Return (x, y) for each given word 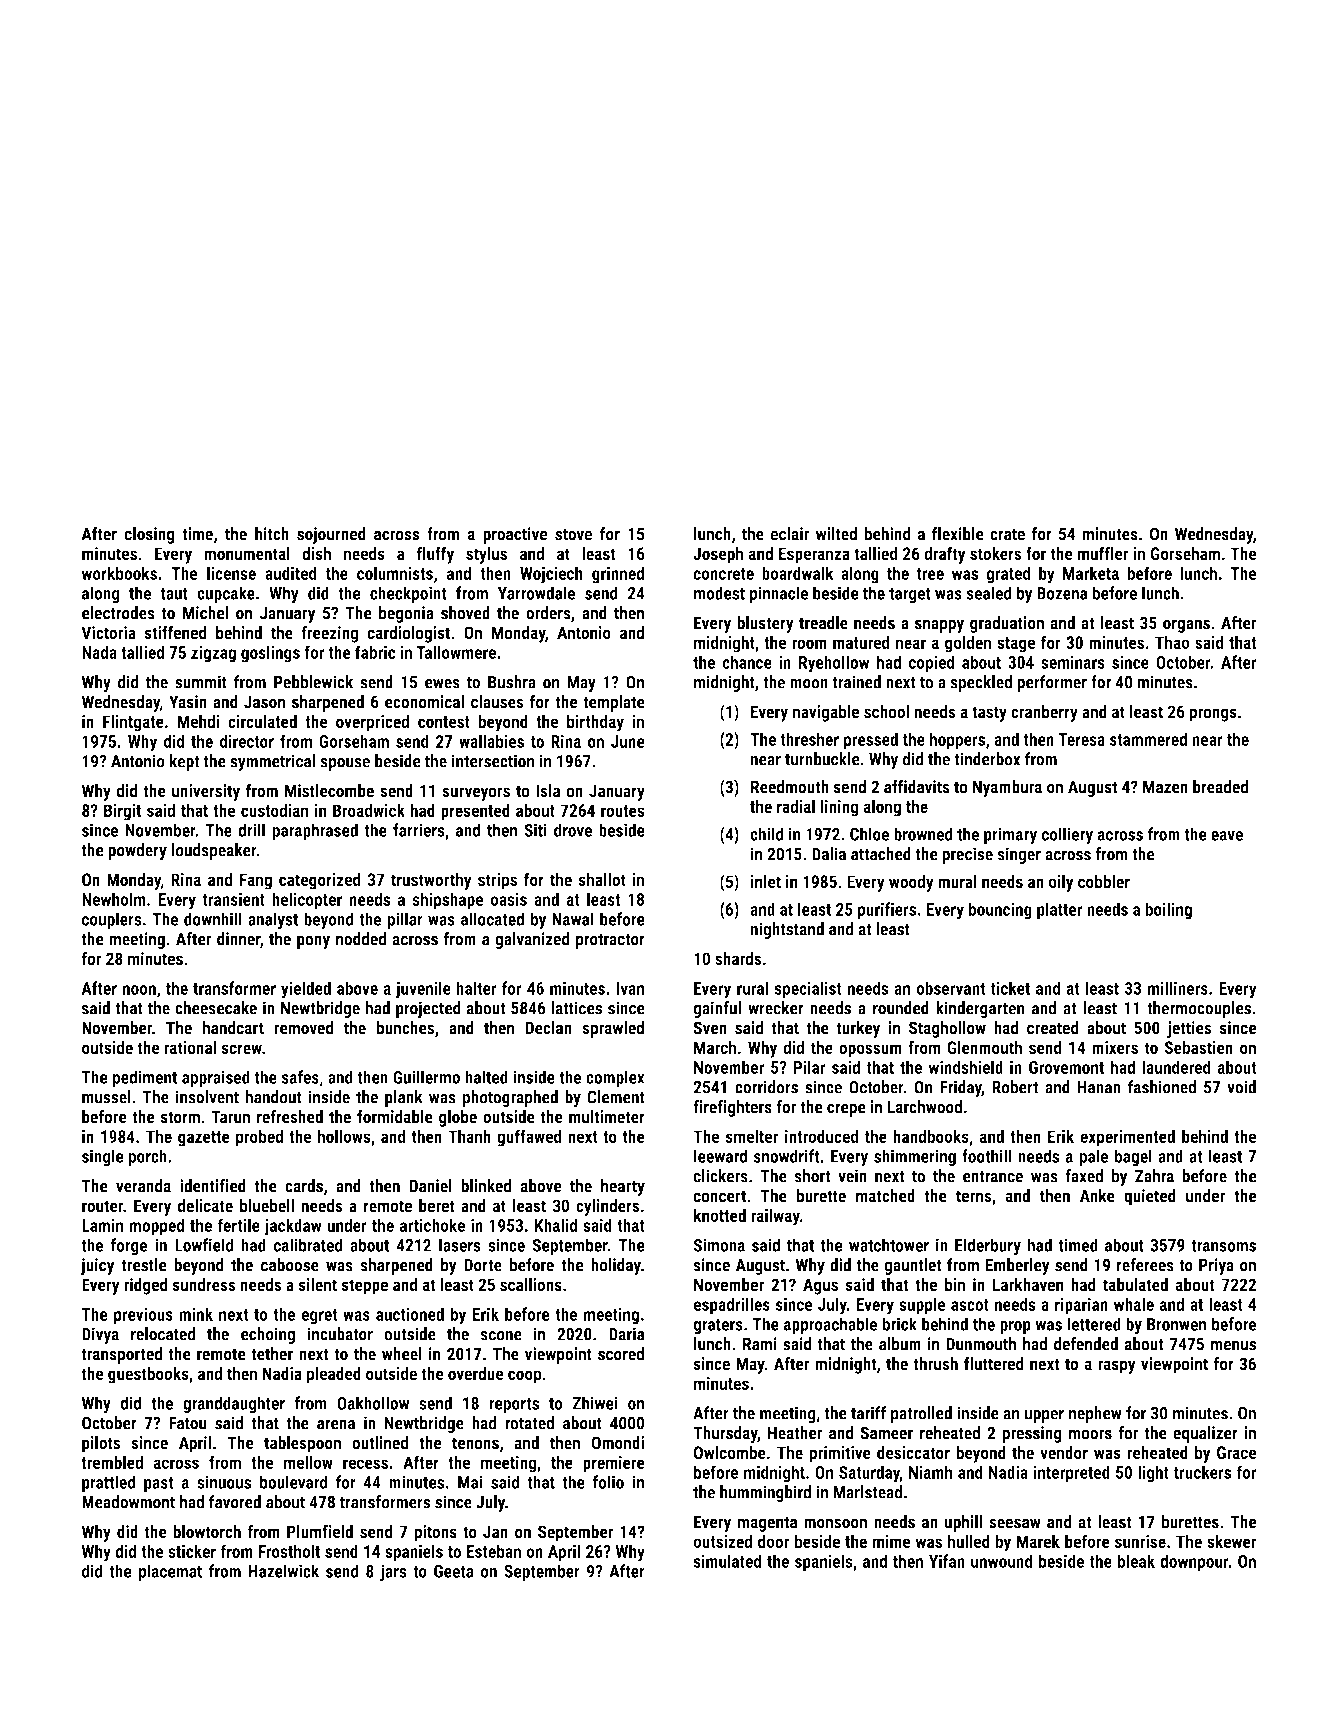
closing (149, 535)
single (103, 1158)
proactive (515, 535)
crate (1007, 534)
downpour (1194, 1563)
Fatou (188, 1423)
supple (922, 1306)
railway (775, 1217)
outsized (722, 1541)
